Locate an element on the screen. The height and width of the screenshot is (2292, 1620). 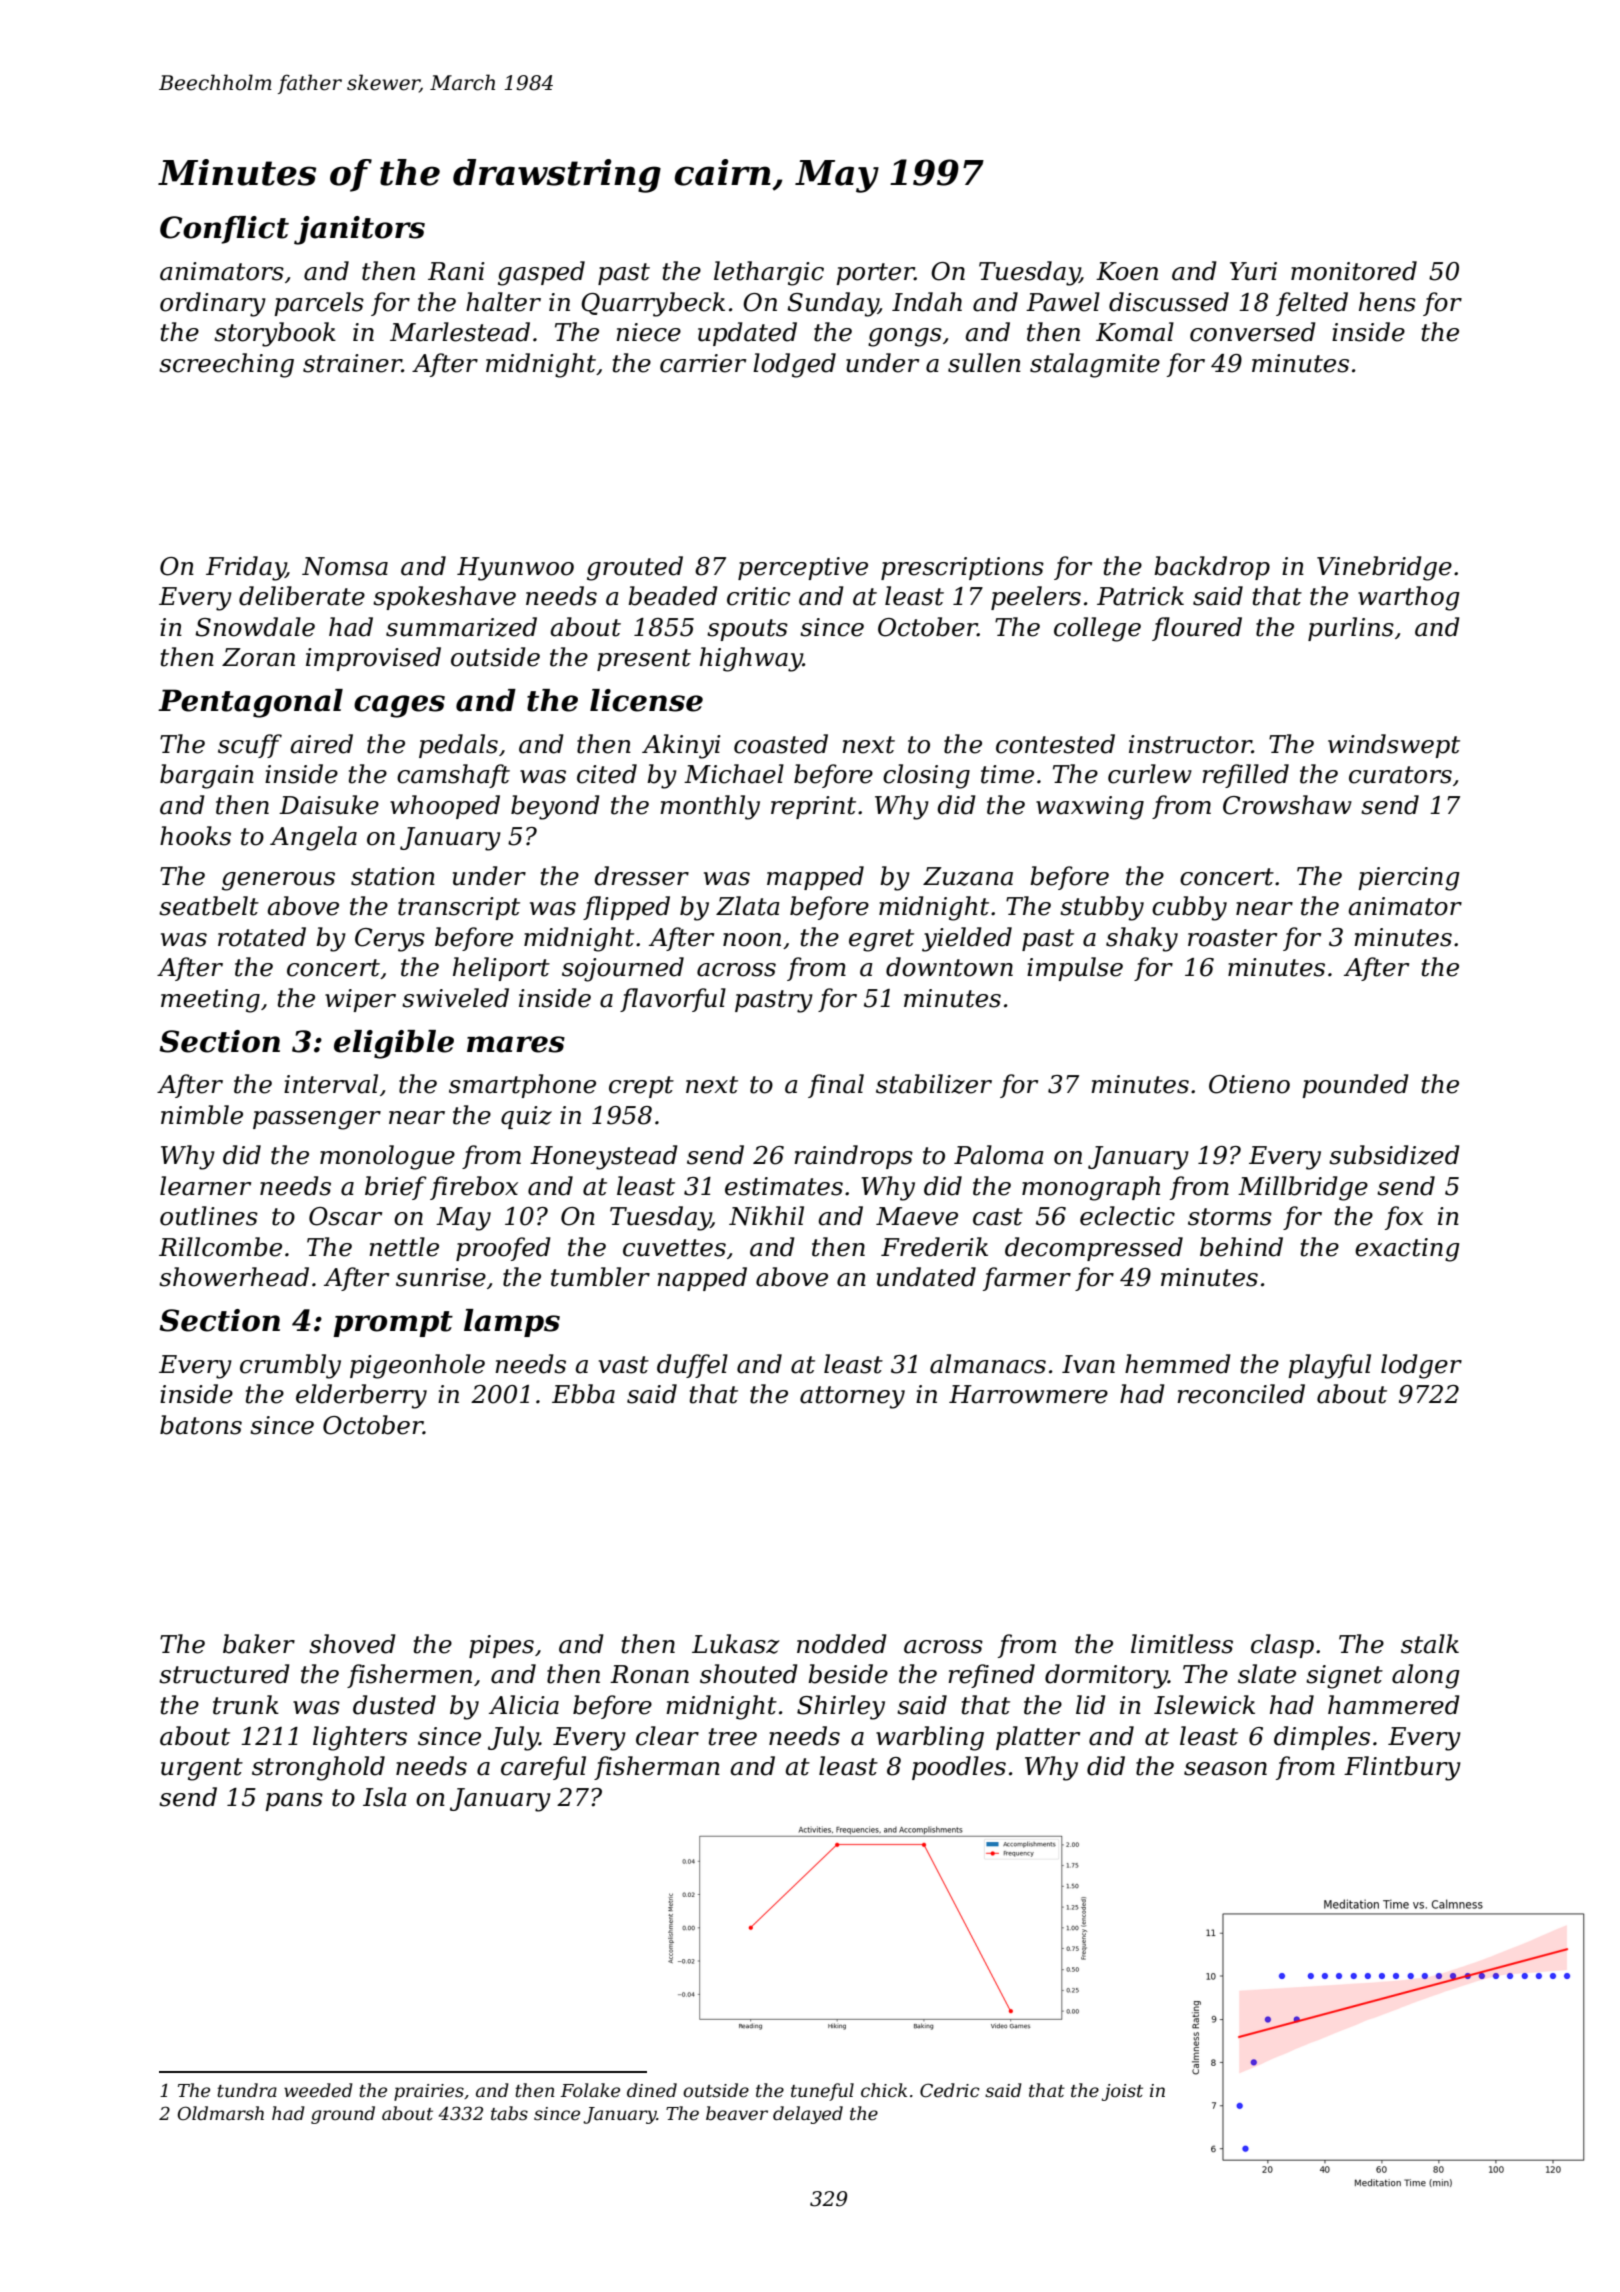
duffel is located at coordinates (692, 1366).
